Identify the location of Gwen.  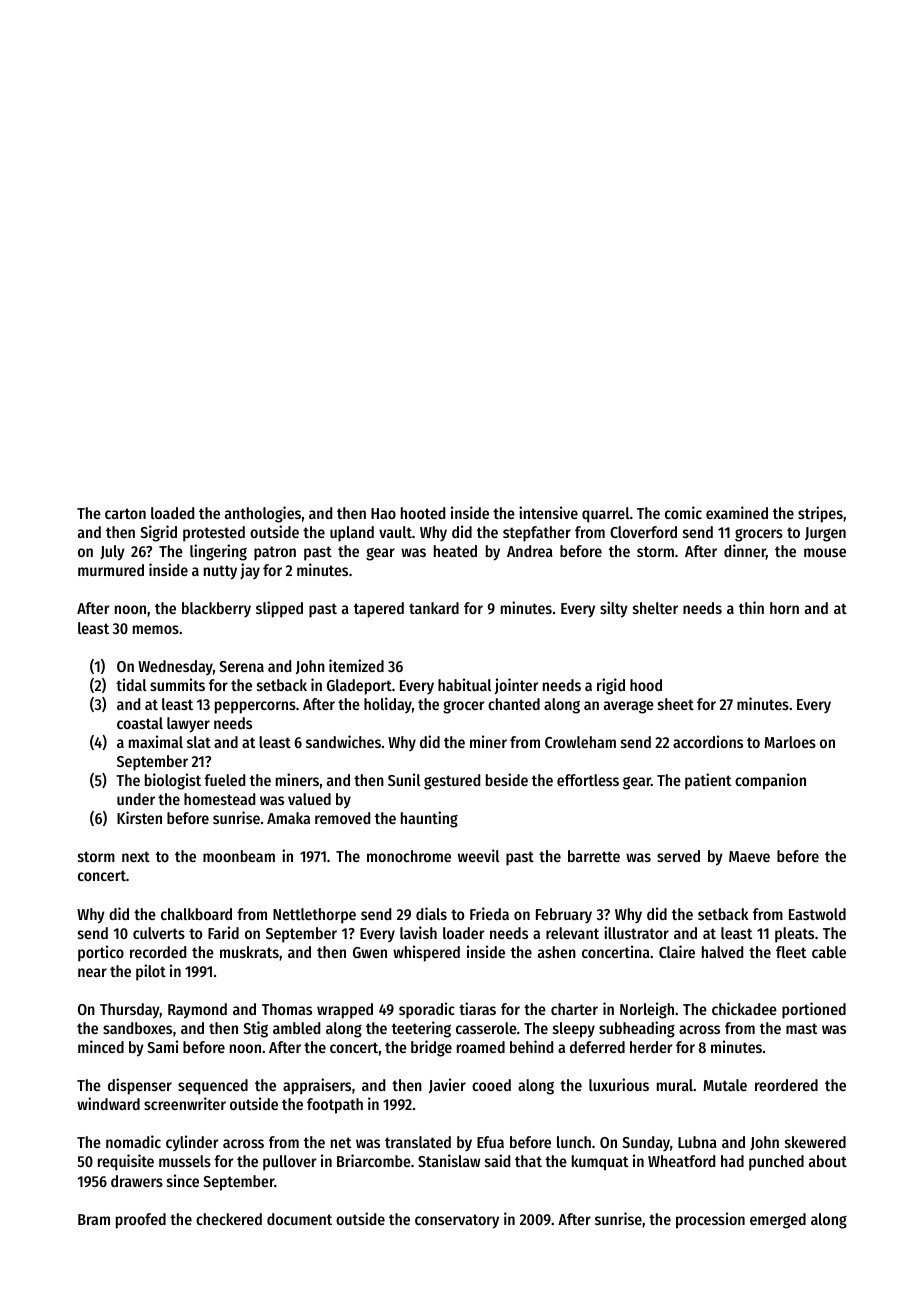
(370, 952).
